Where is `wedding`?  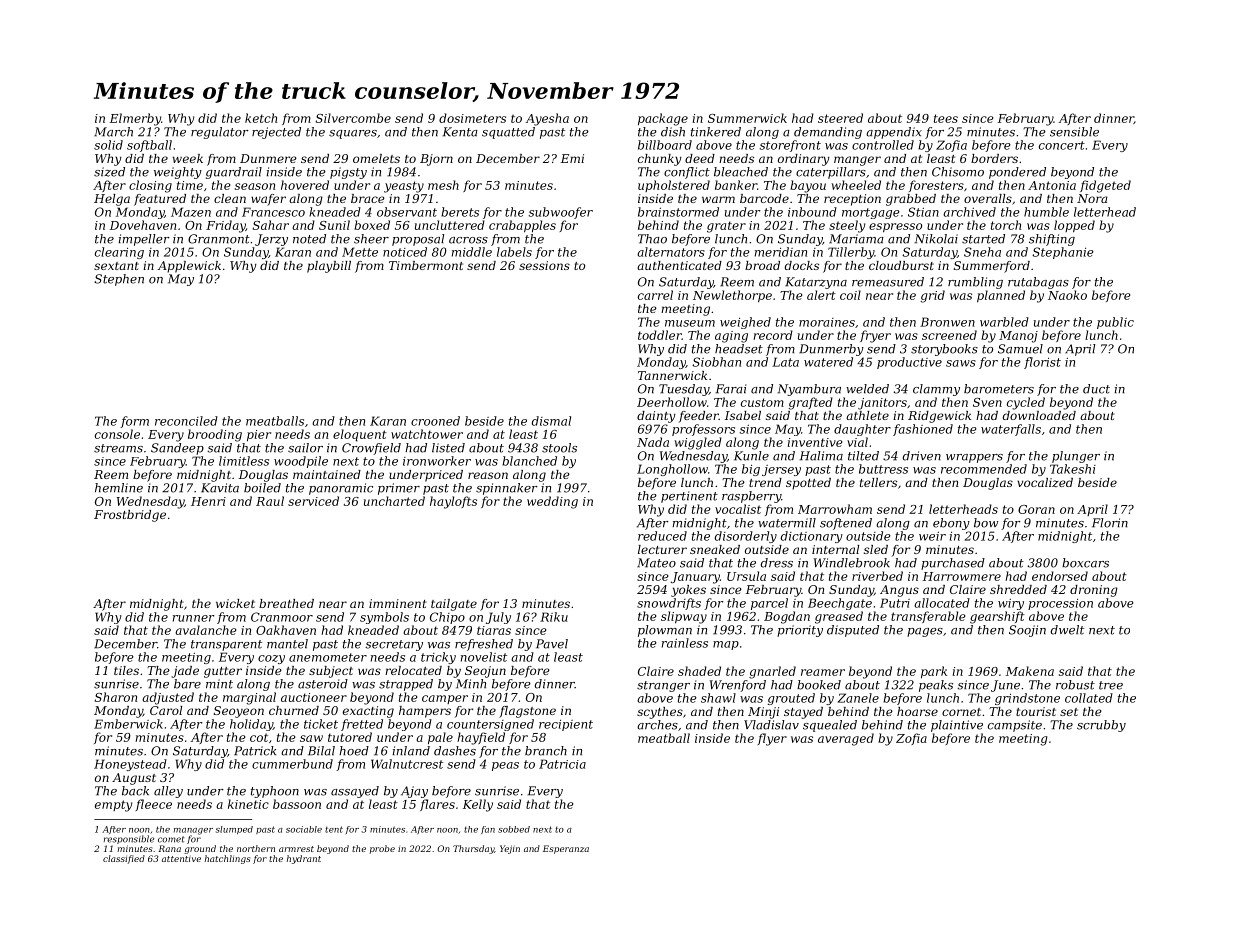 wedding is located at coordinates (552, 502).
